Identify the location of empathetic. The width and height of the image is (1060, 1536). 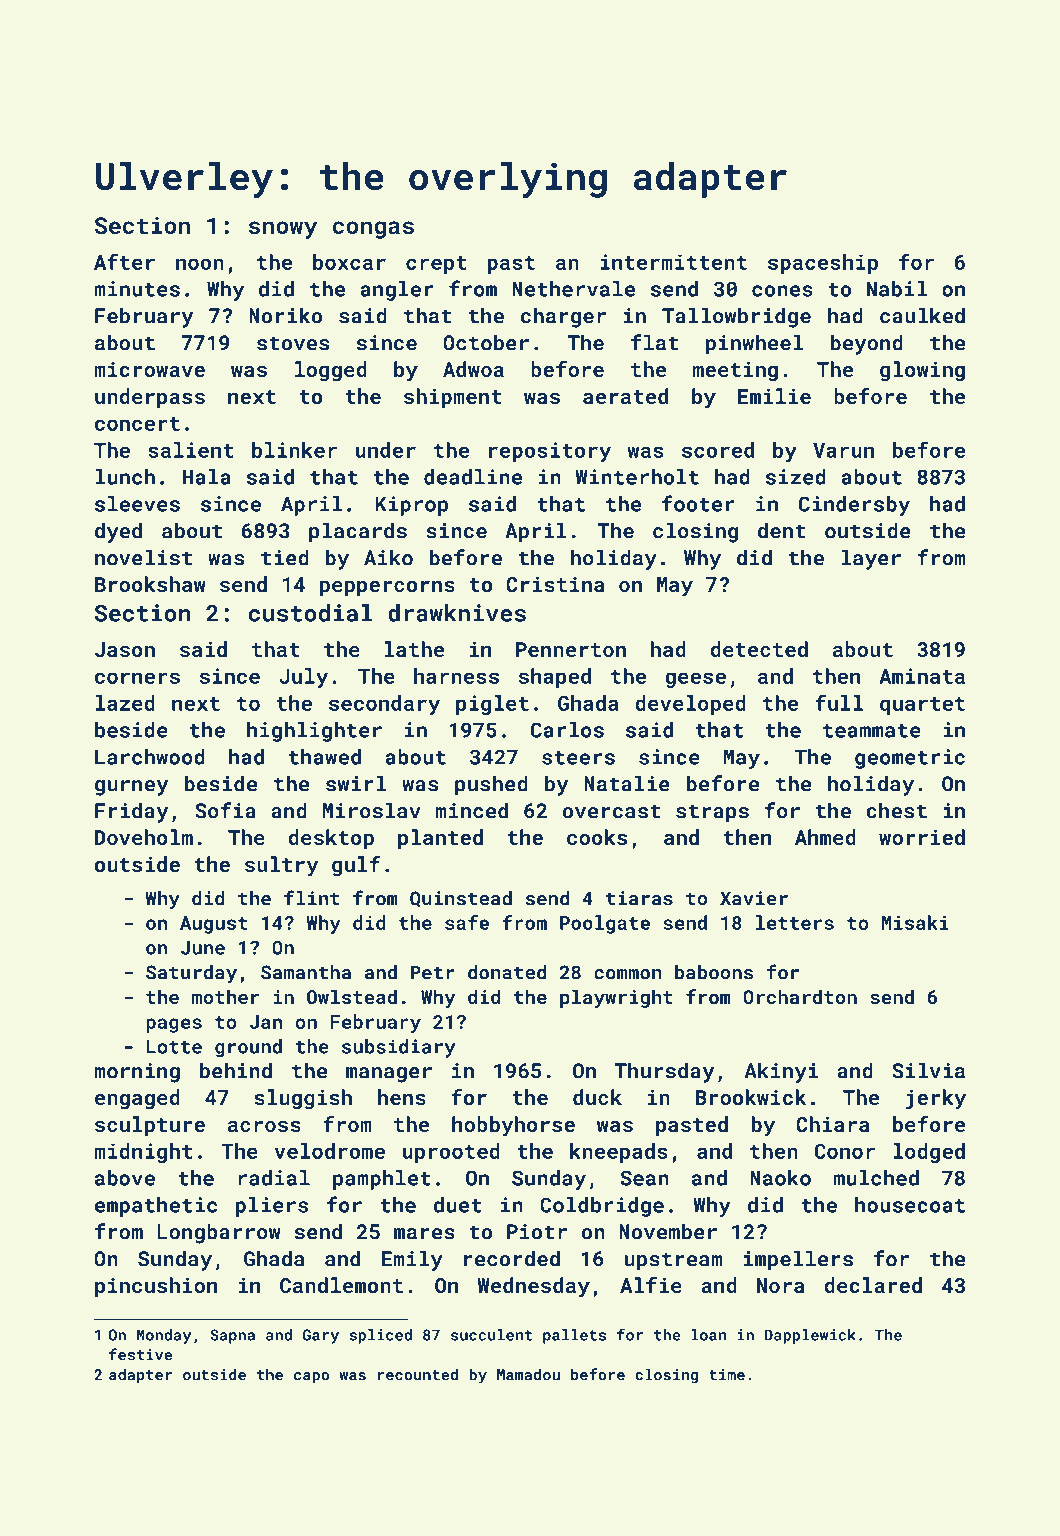
(156, 1207).
